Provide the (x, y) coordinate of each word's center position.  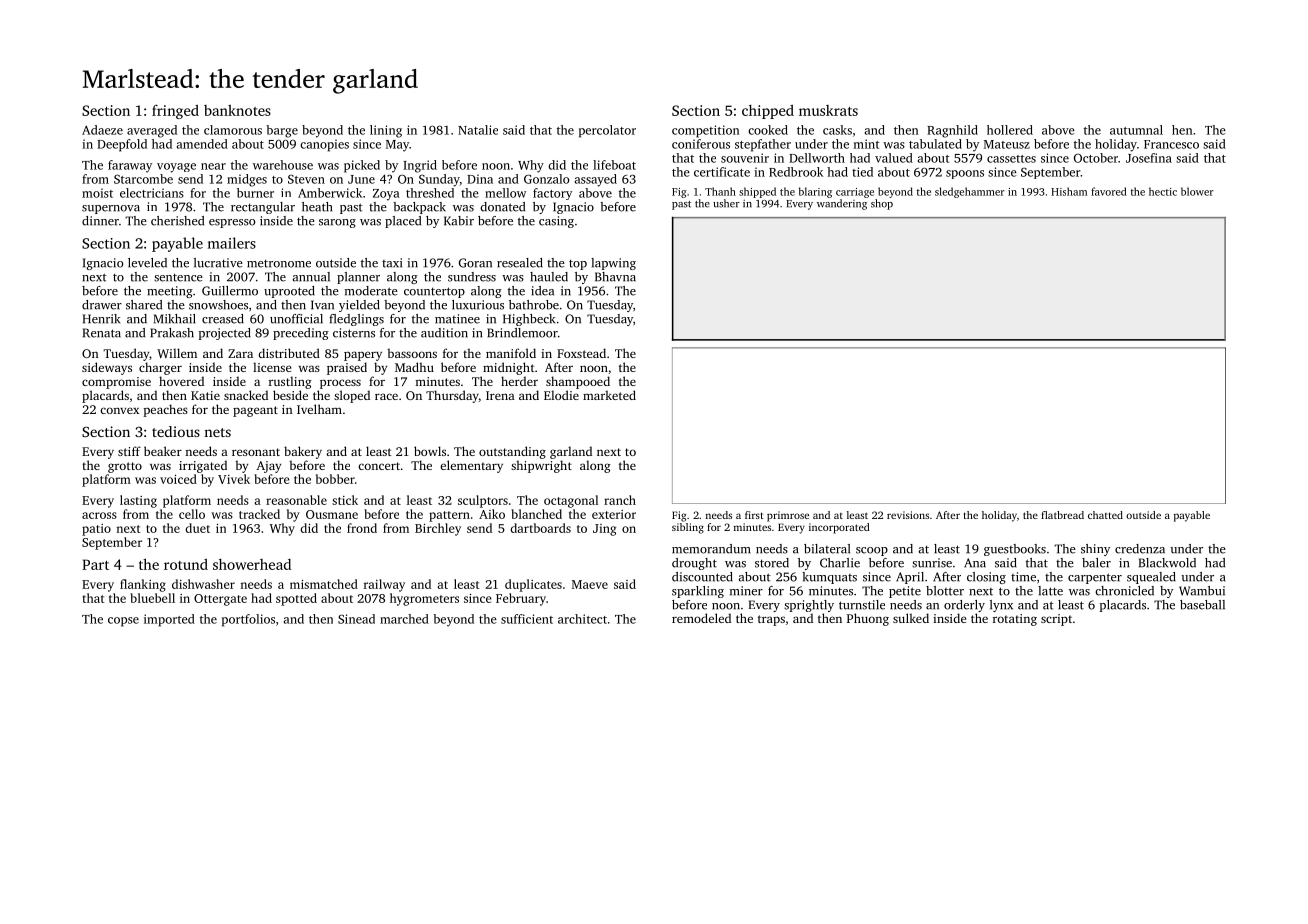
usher (726, 203)
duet (197, 528)
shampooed (578, 382)
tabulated (935, 144)
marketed (609, 395)
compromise (116, 383)
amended (202, 144)
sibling (688, 528)
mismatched (324, 584)
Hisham (1069, 191)
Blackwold (1167, 563)
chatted (1105, 515)
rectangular (263, 208)
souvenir (745, 158)
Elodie (561, 395)
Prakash (172, 333)
